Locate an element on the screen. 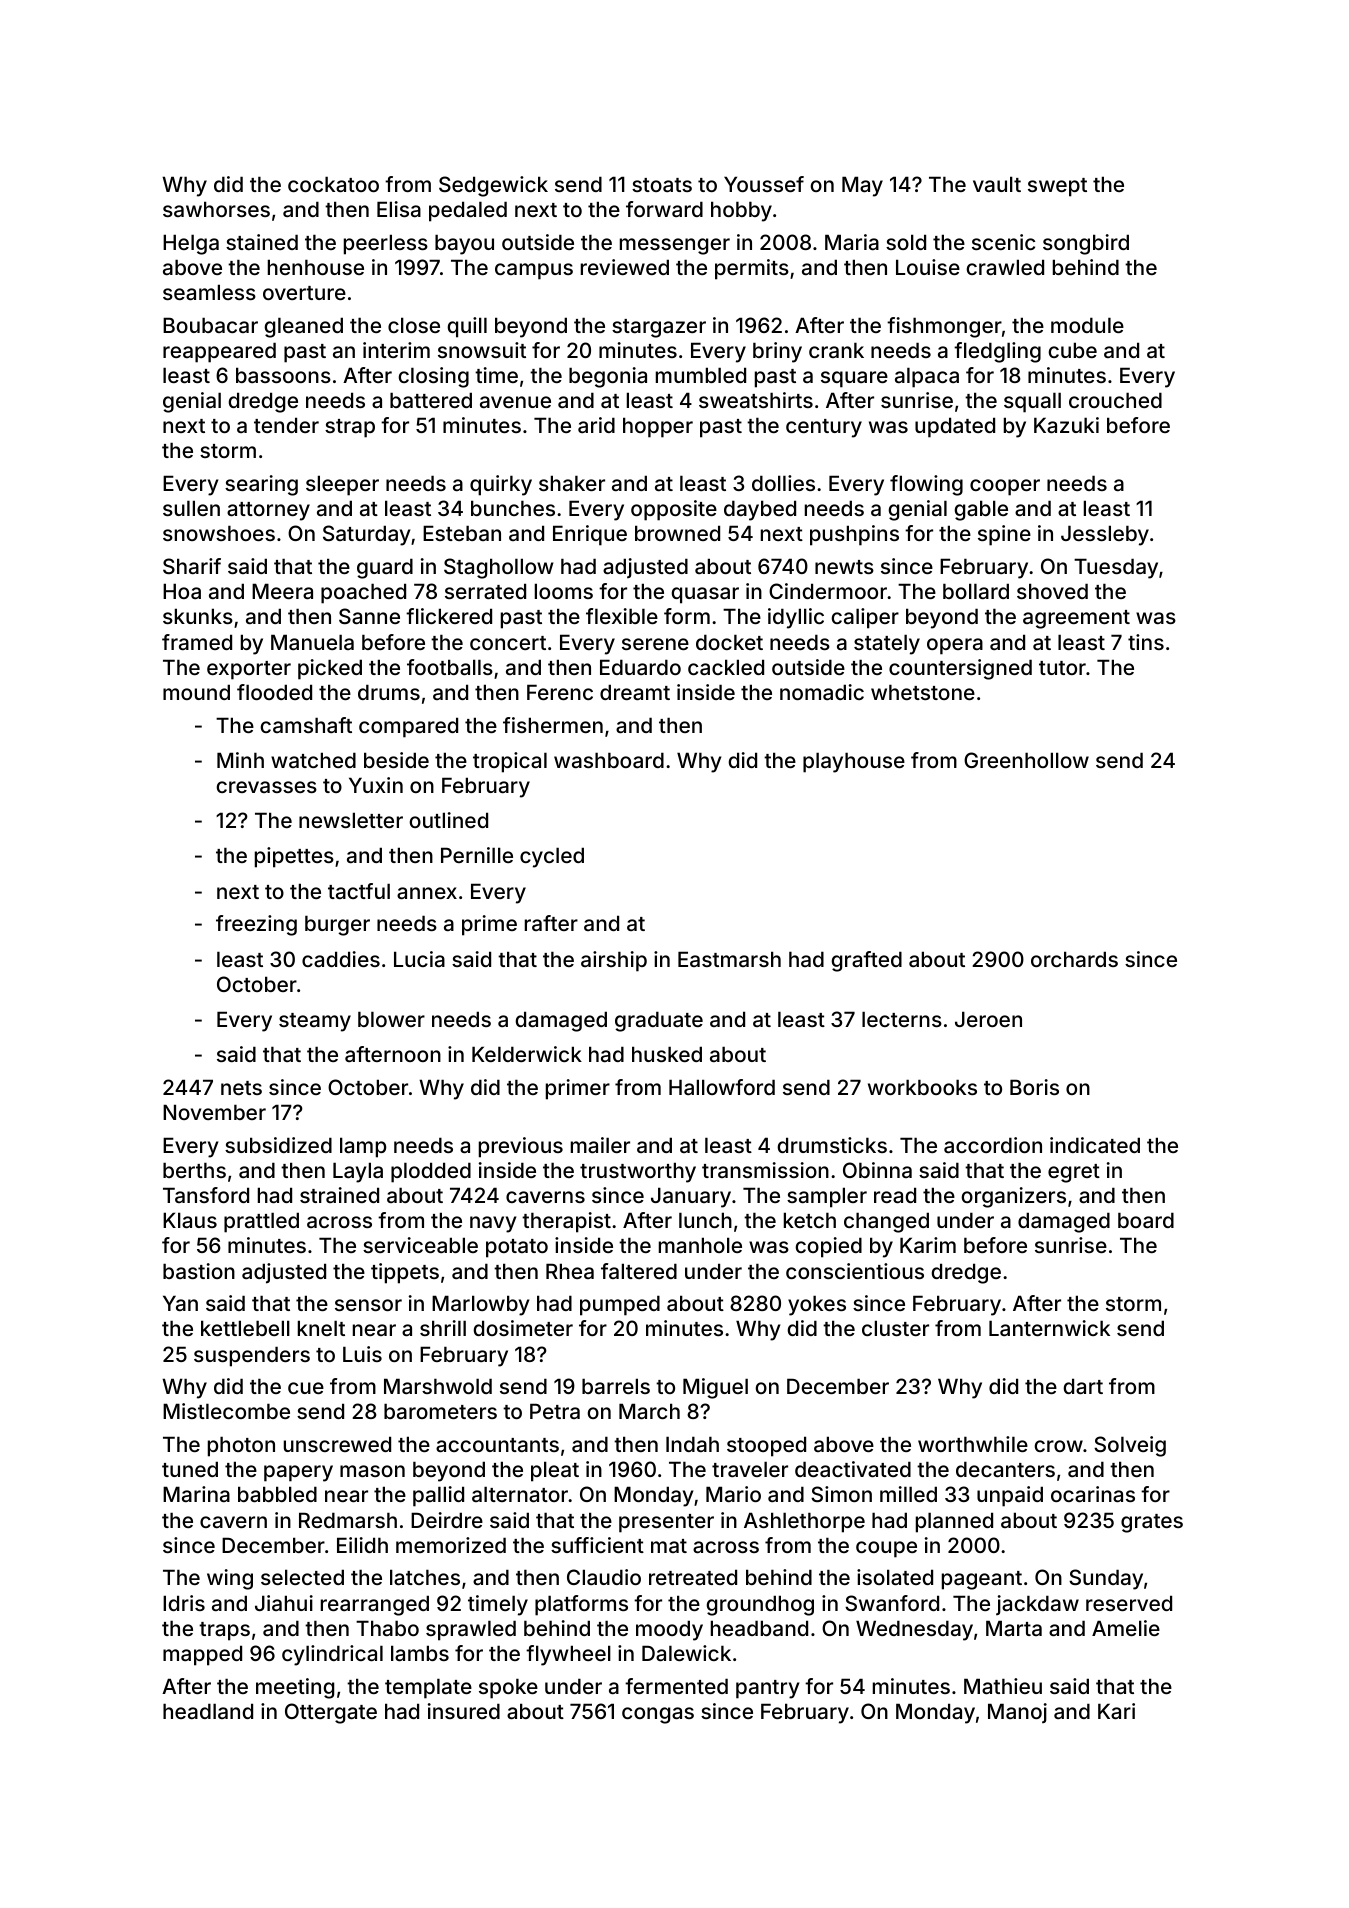 The height and width of the screenshot is (1908, 1349). Thabo is located at coordinates (387, 1628).
